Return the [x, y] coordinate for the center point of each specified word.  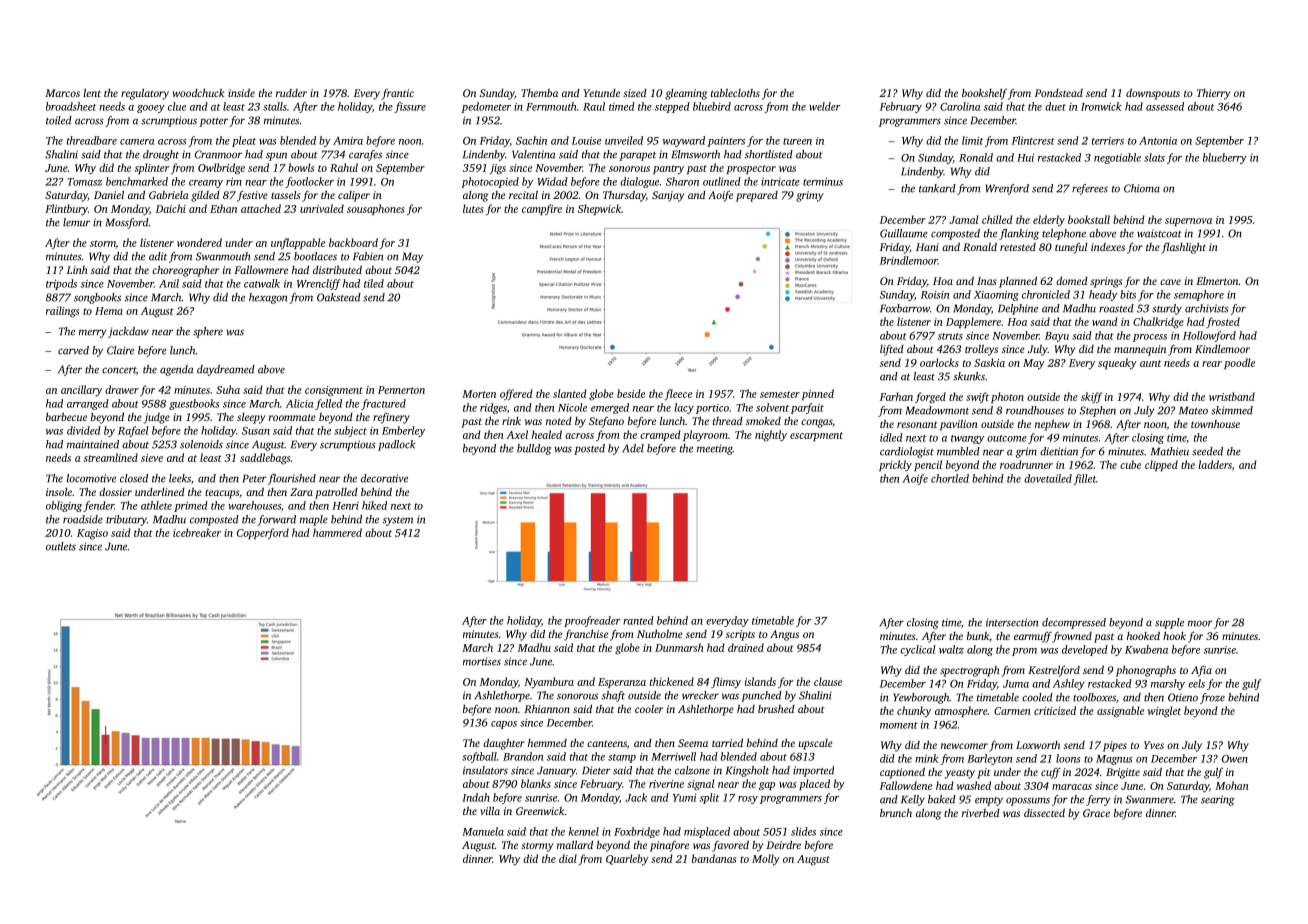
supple [1169, 623]
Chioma [1142, 188]
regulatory [145, 94]
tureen [797, 141]
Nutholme [660, 634]
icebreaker [197, 532]
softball [479, 757]
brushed [776, 709]
